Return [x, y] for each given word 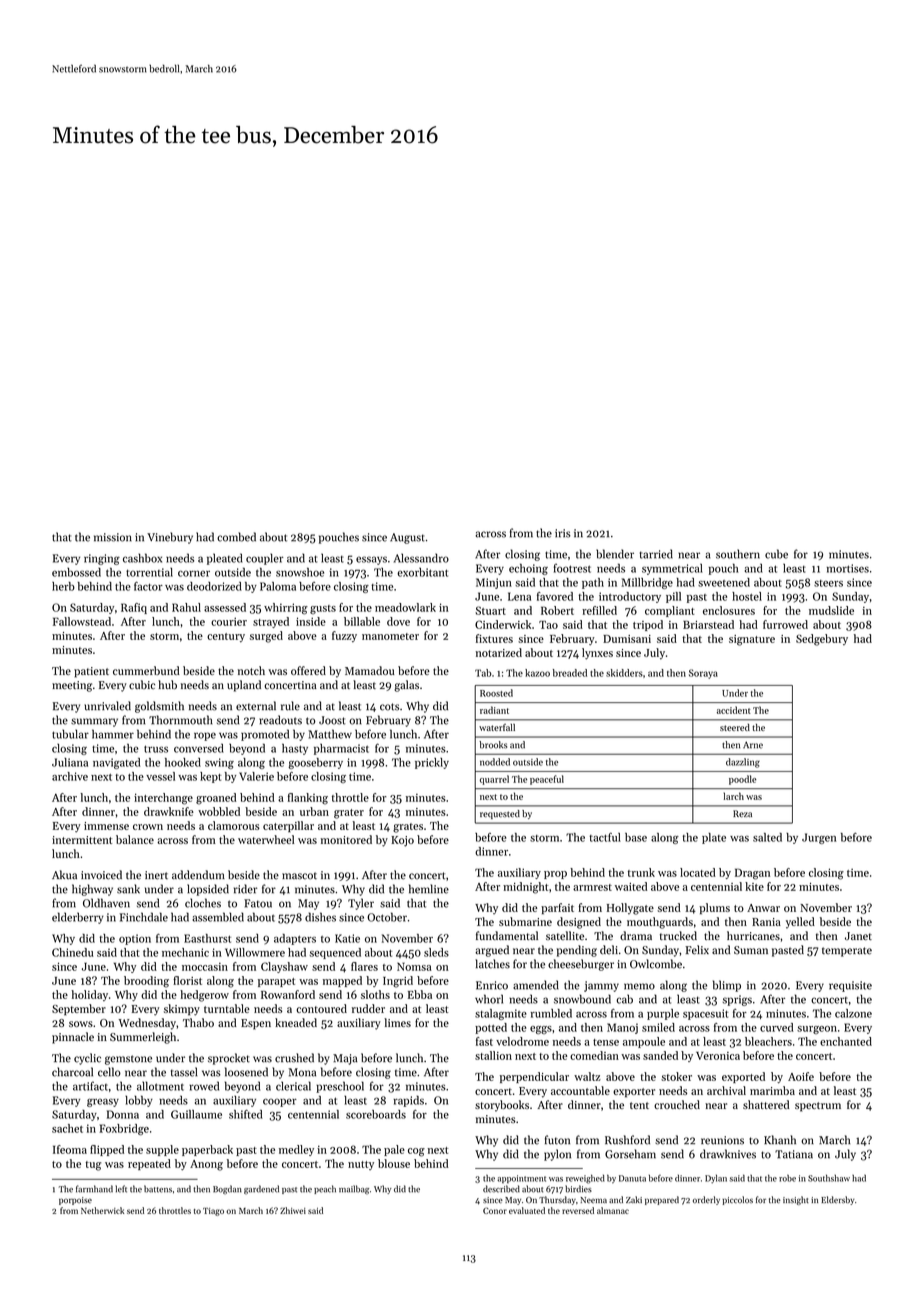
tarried [656, 554]
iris [563, 533]
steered [735, 727]
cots [389, 707]
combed [236, 537]
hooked [183, 762]
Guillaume [196, 1114]
